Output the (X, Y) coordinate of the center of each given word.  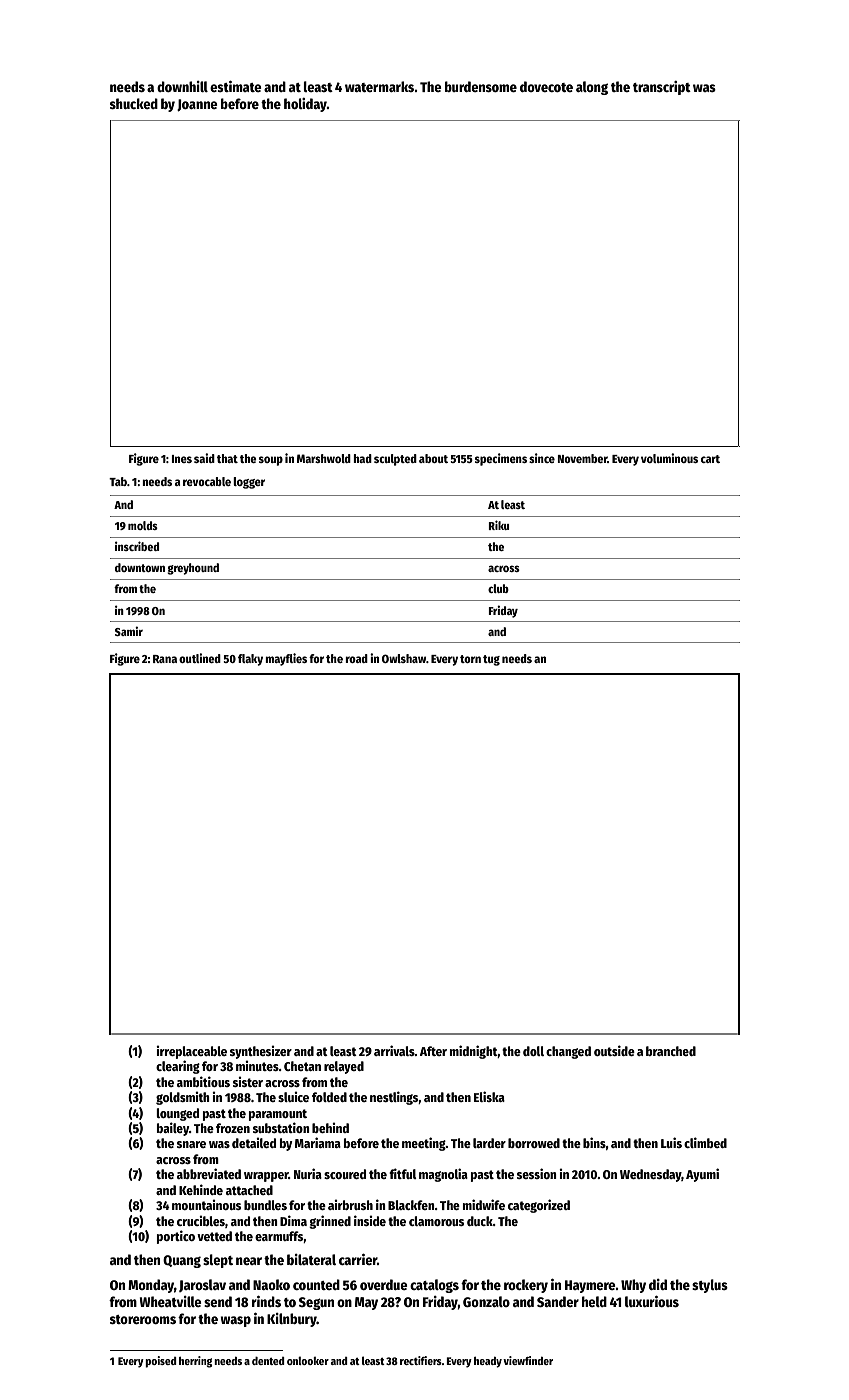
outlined (200, 658)
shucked (134, 103)
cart (710, 459)
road (356, 658)
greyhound (193, 569)
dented (268, 1361)
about (433, 458)
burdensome (481, 86)
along (592, 88)
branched (671, 1051)
